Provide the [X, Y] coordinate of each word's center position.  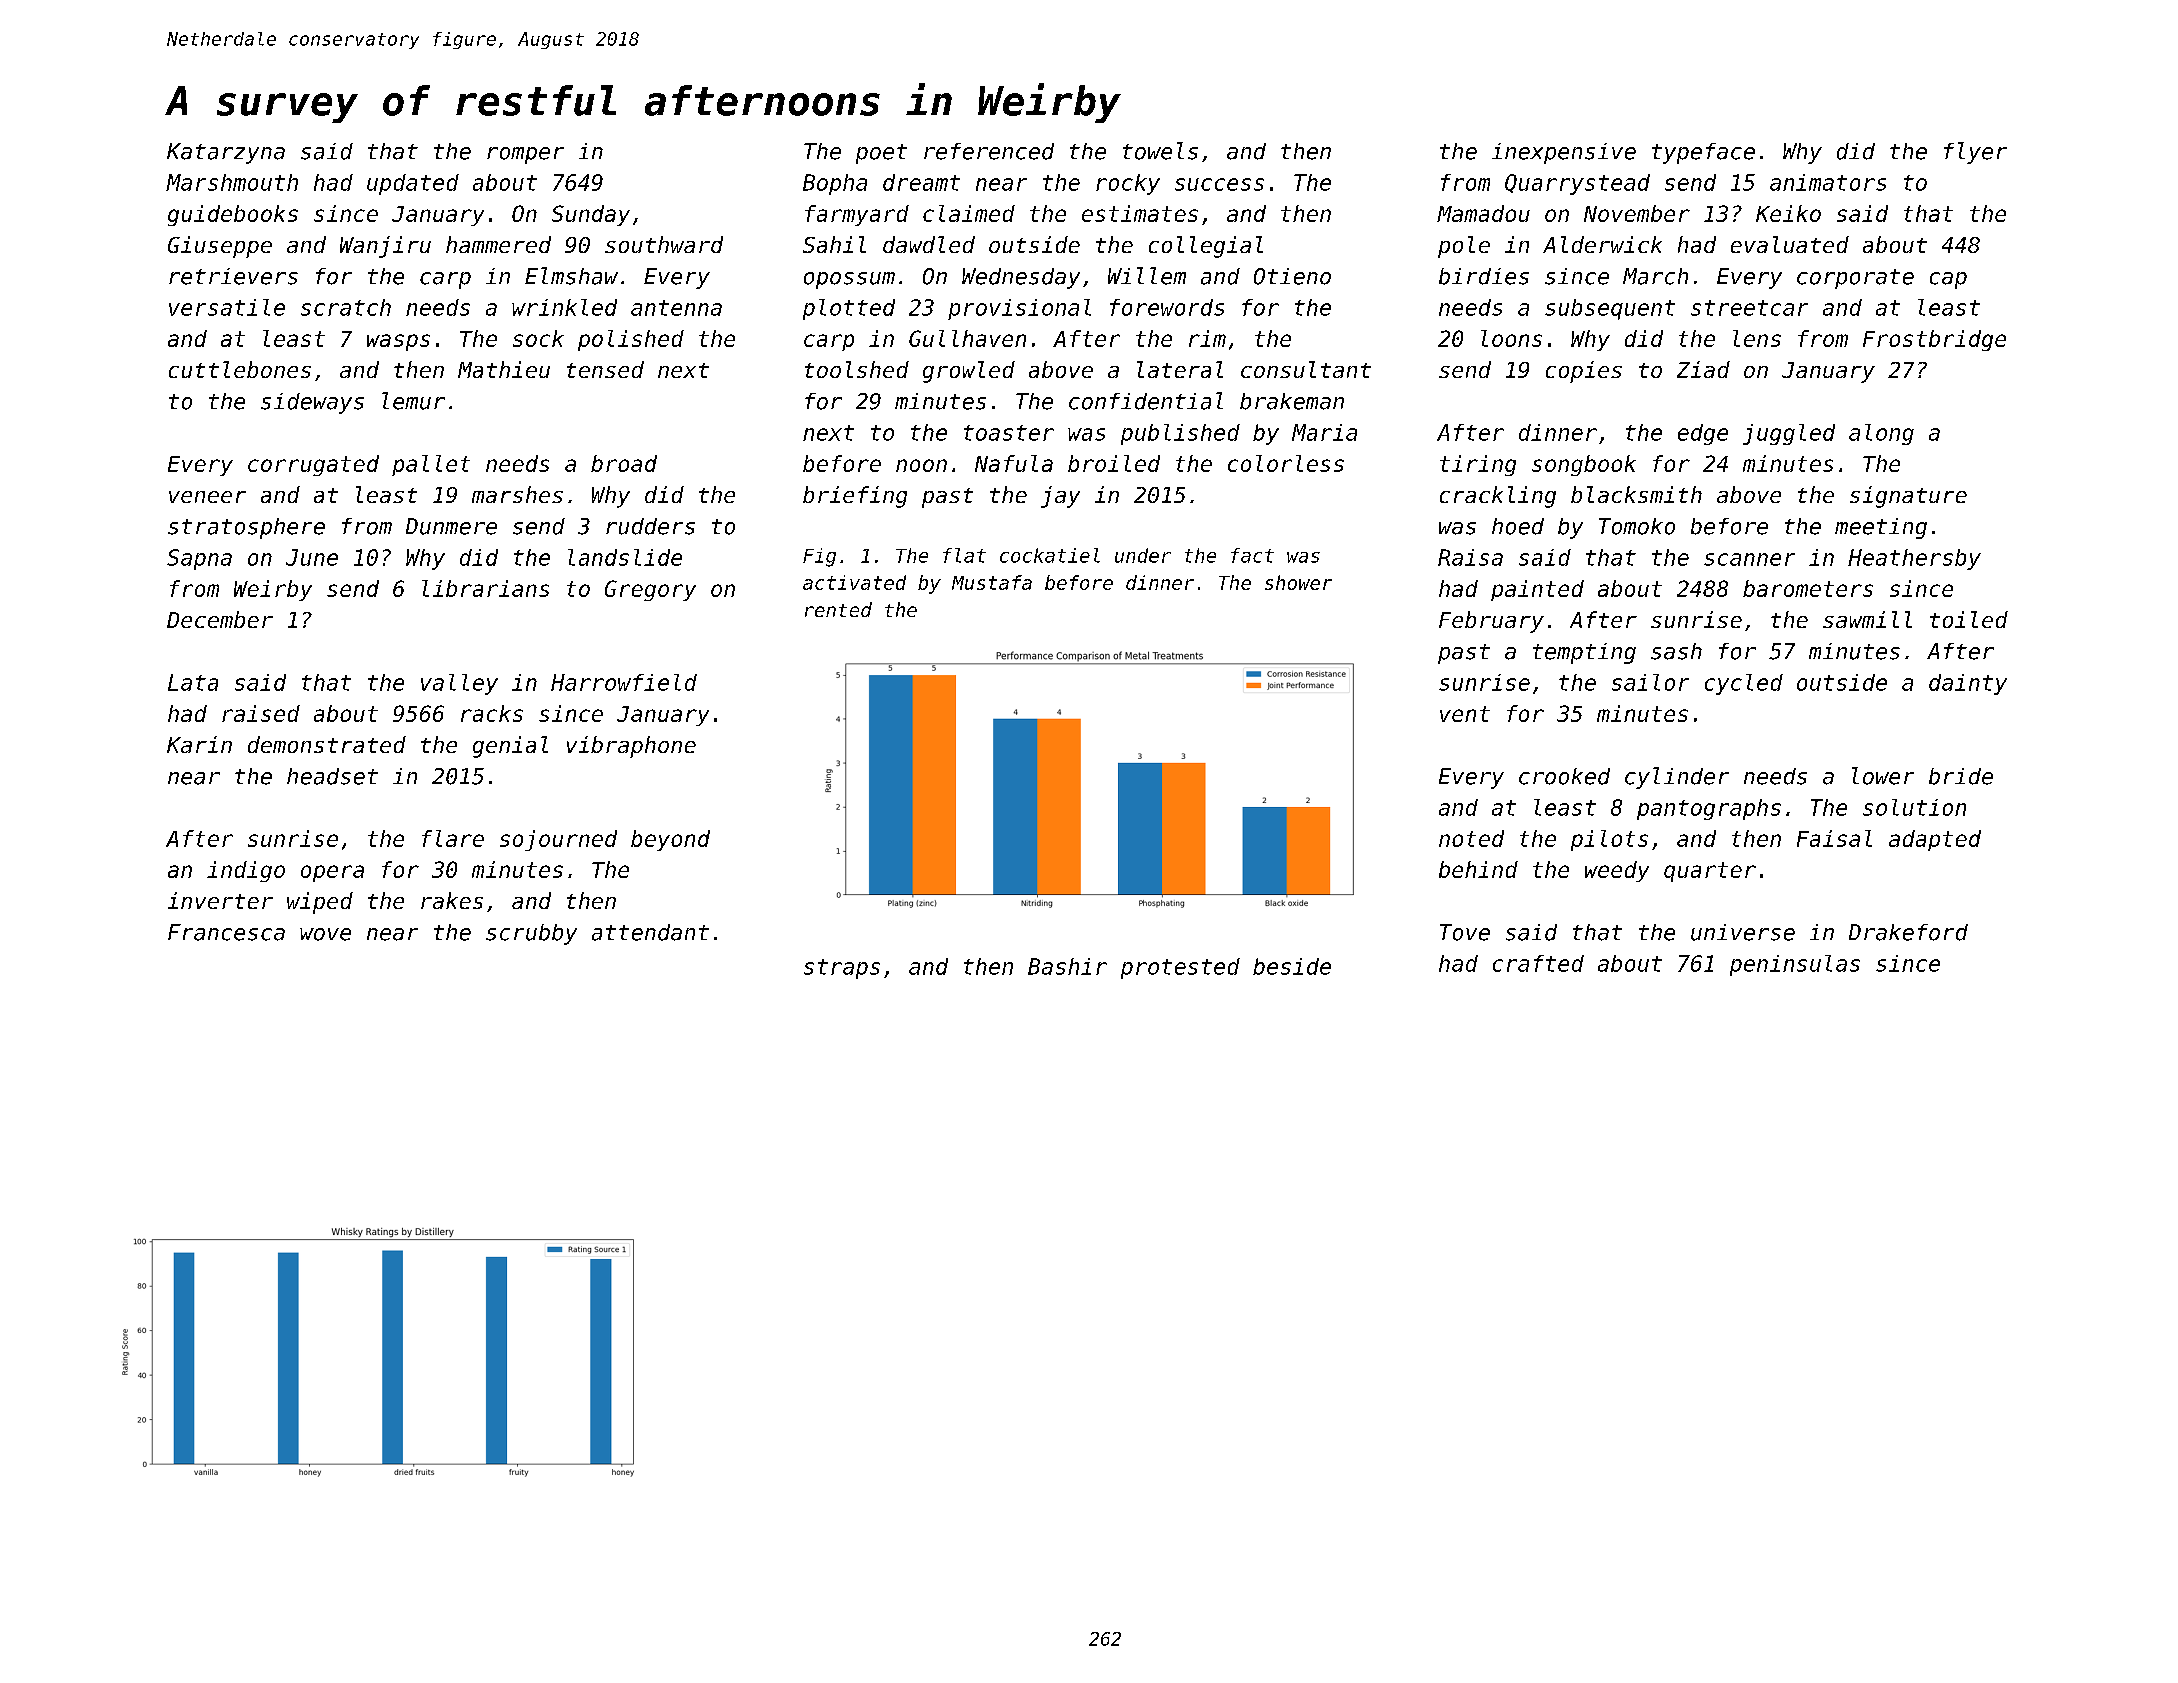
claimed [969, 213]
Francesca [226, 932]
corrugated [313, 465]
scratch [346, 307]
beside [1292, 966]
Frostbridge [1934, 340]
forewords [1167, 307]
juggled [1789, 434]
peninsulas [1795, 965]
